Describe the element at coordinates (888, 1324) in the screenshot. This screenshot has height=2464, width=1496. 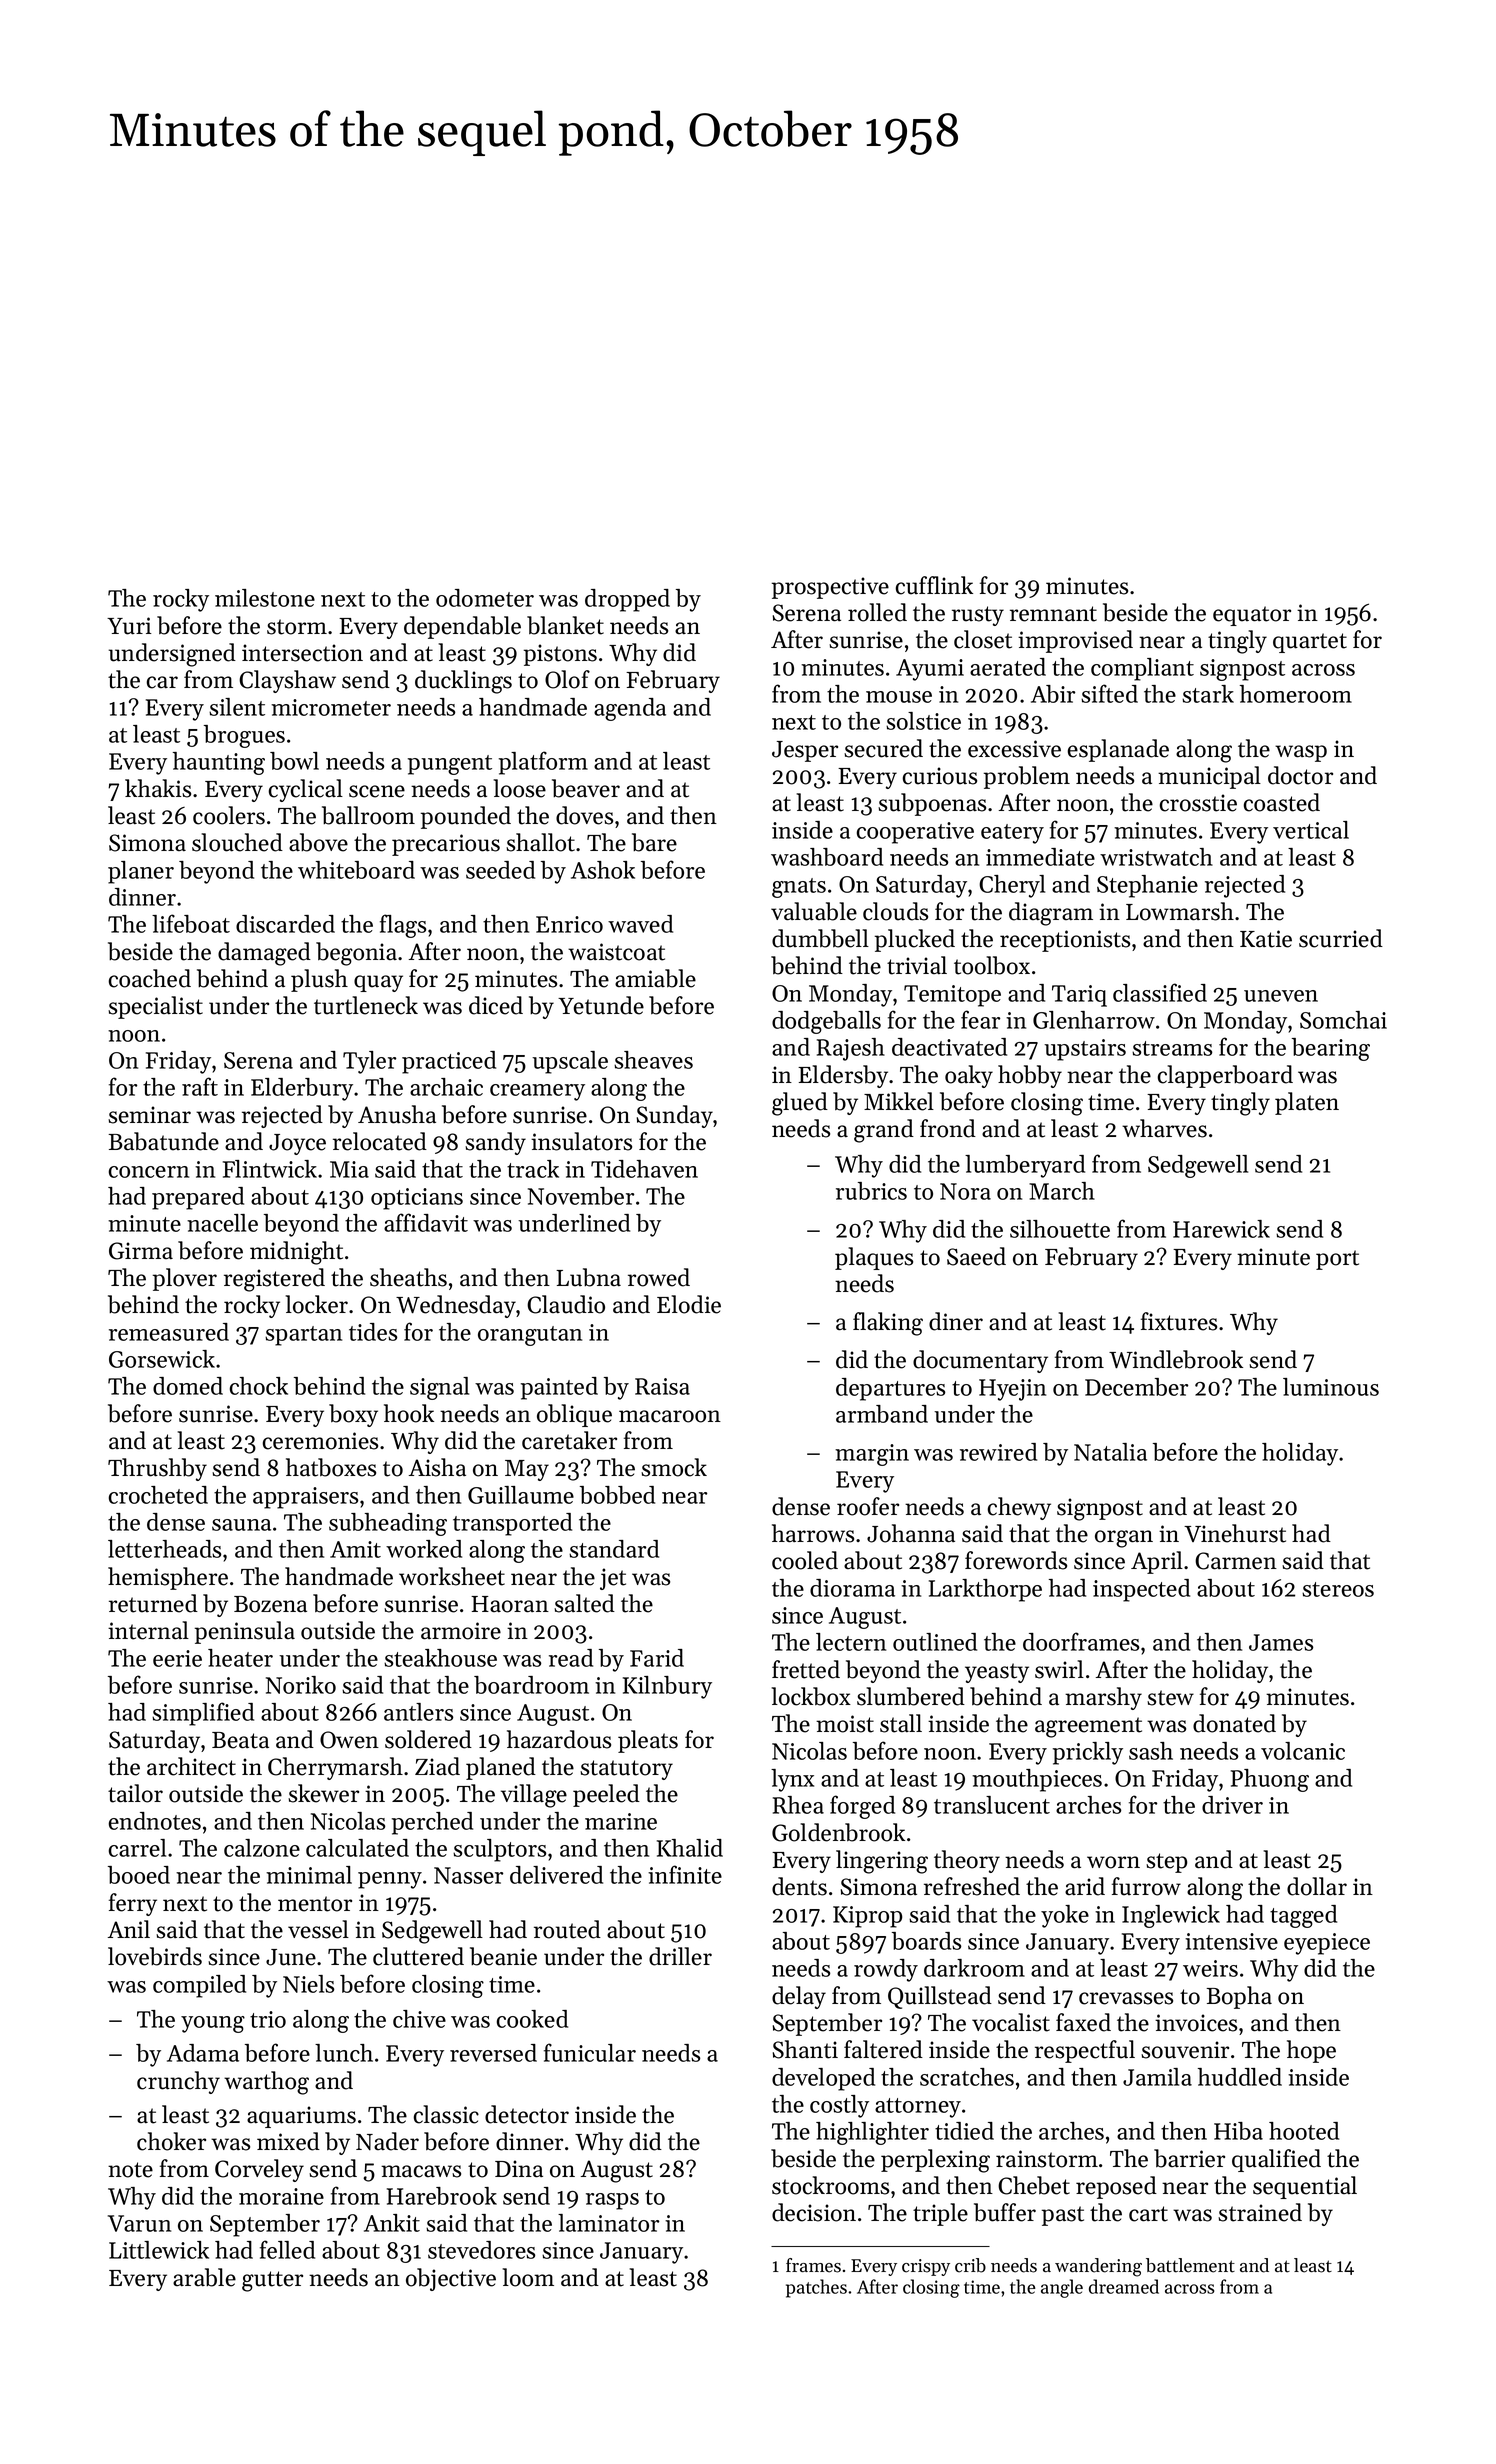
I see `flaking` at that location.
